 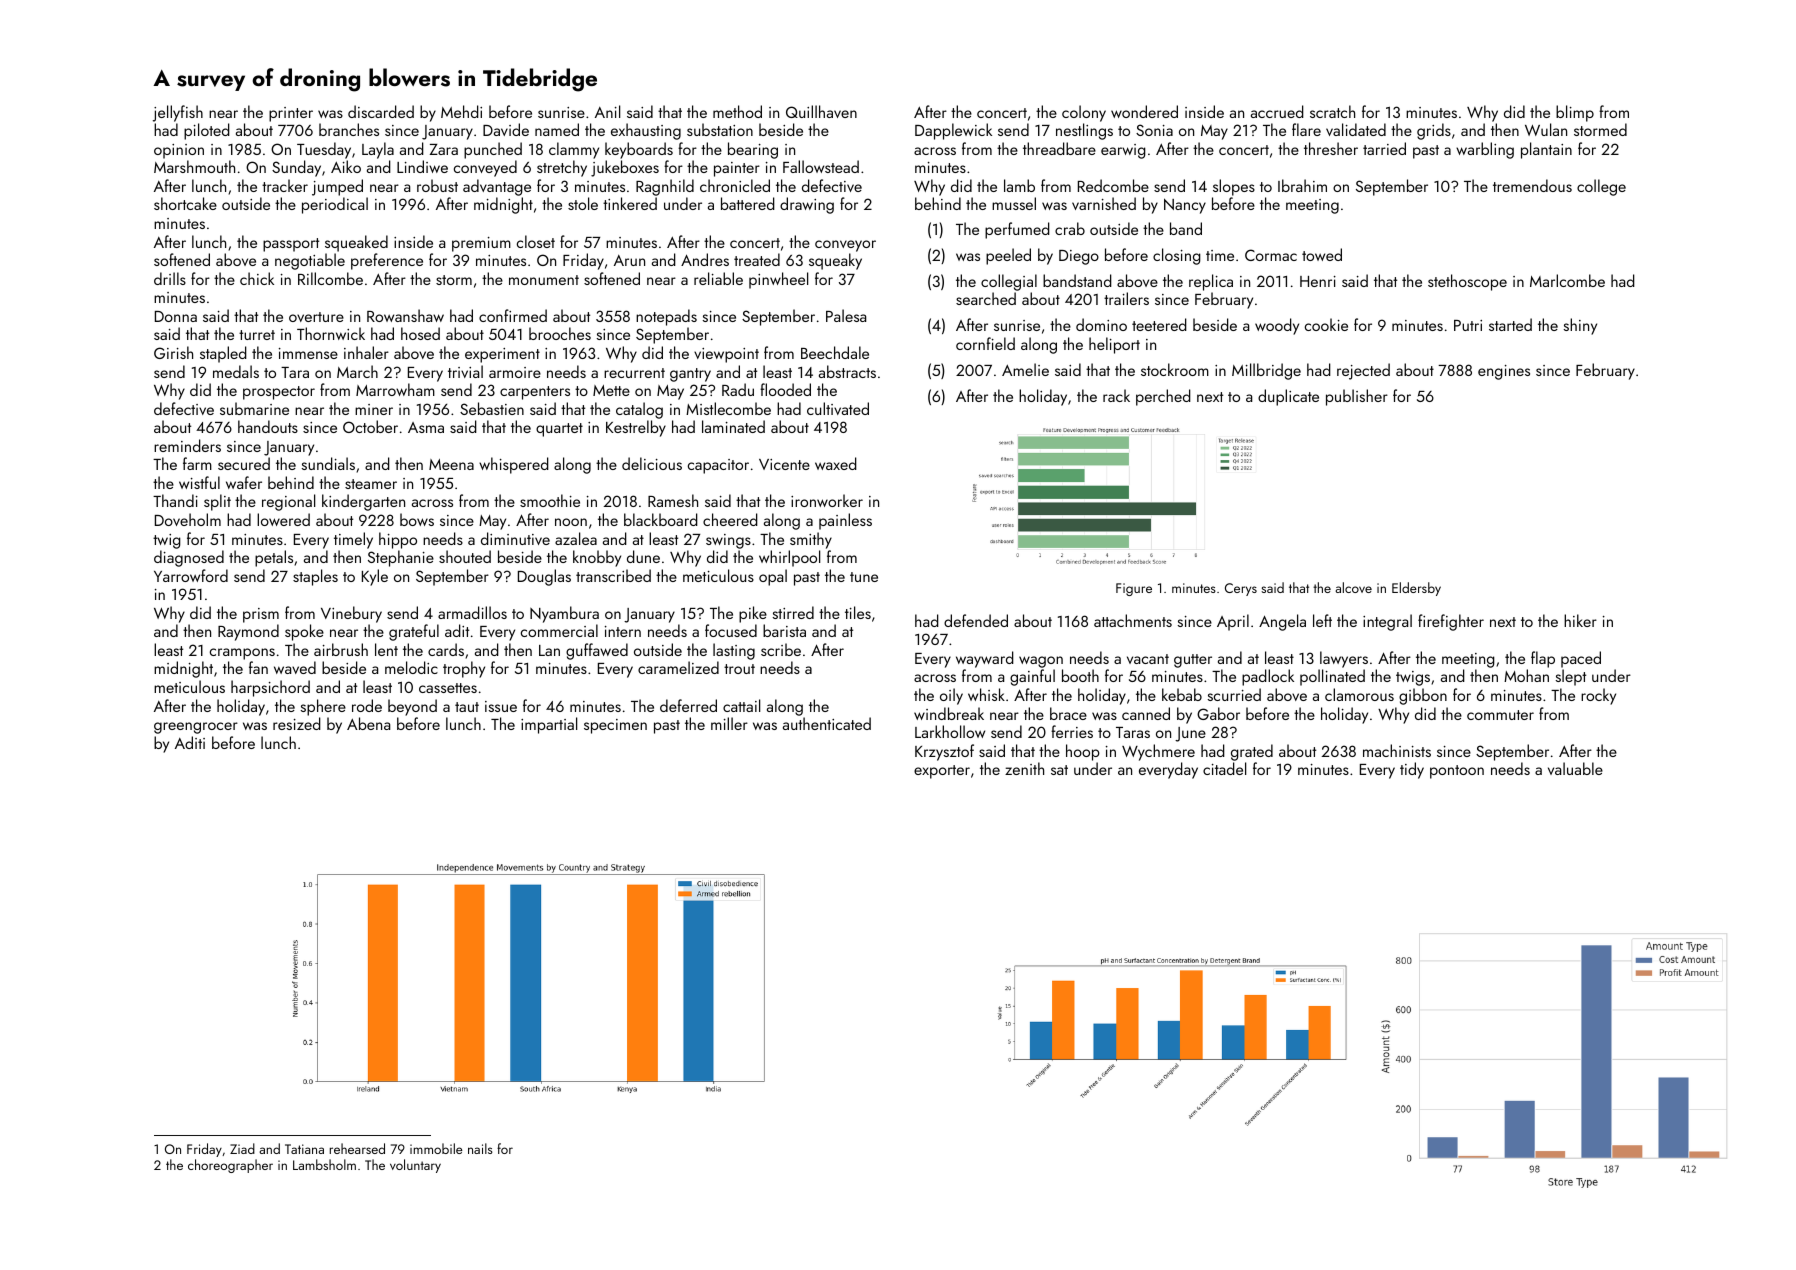 What do you see at coordinates (1580, 620) in the image?
I see `hiker` at bounding box center [1580, 620].
